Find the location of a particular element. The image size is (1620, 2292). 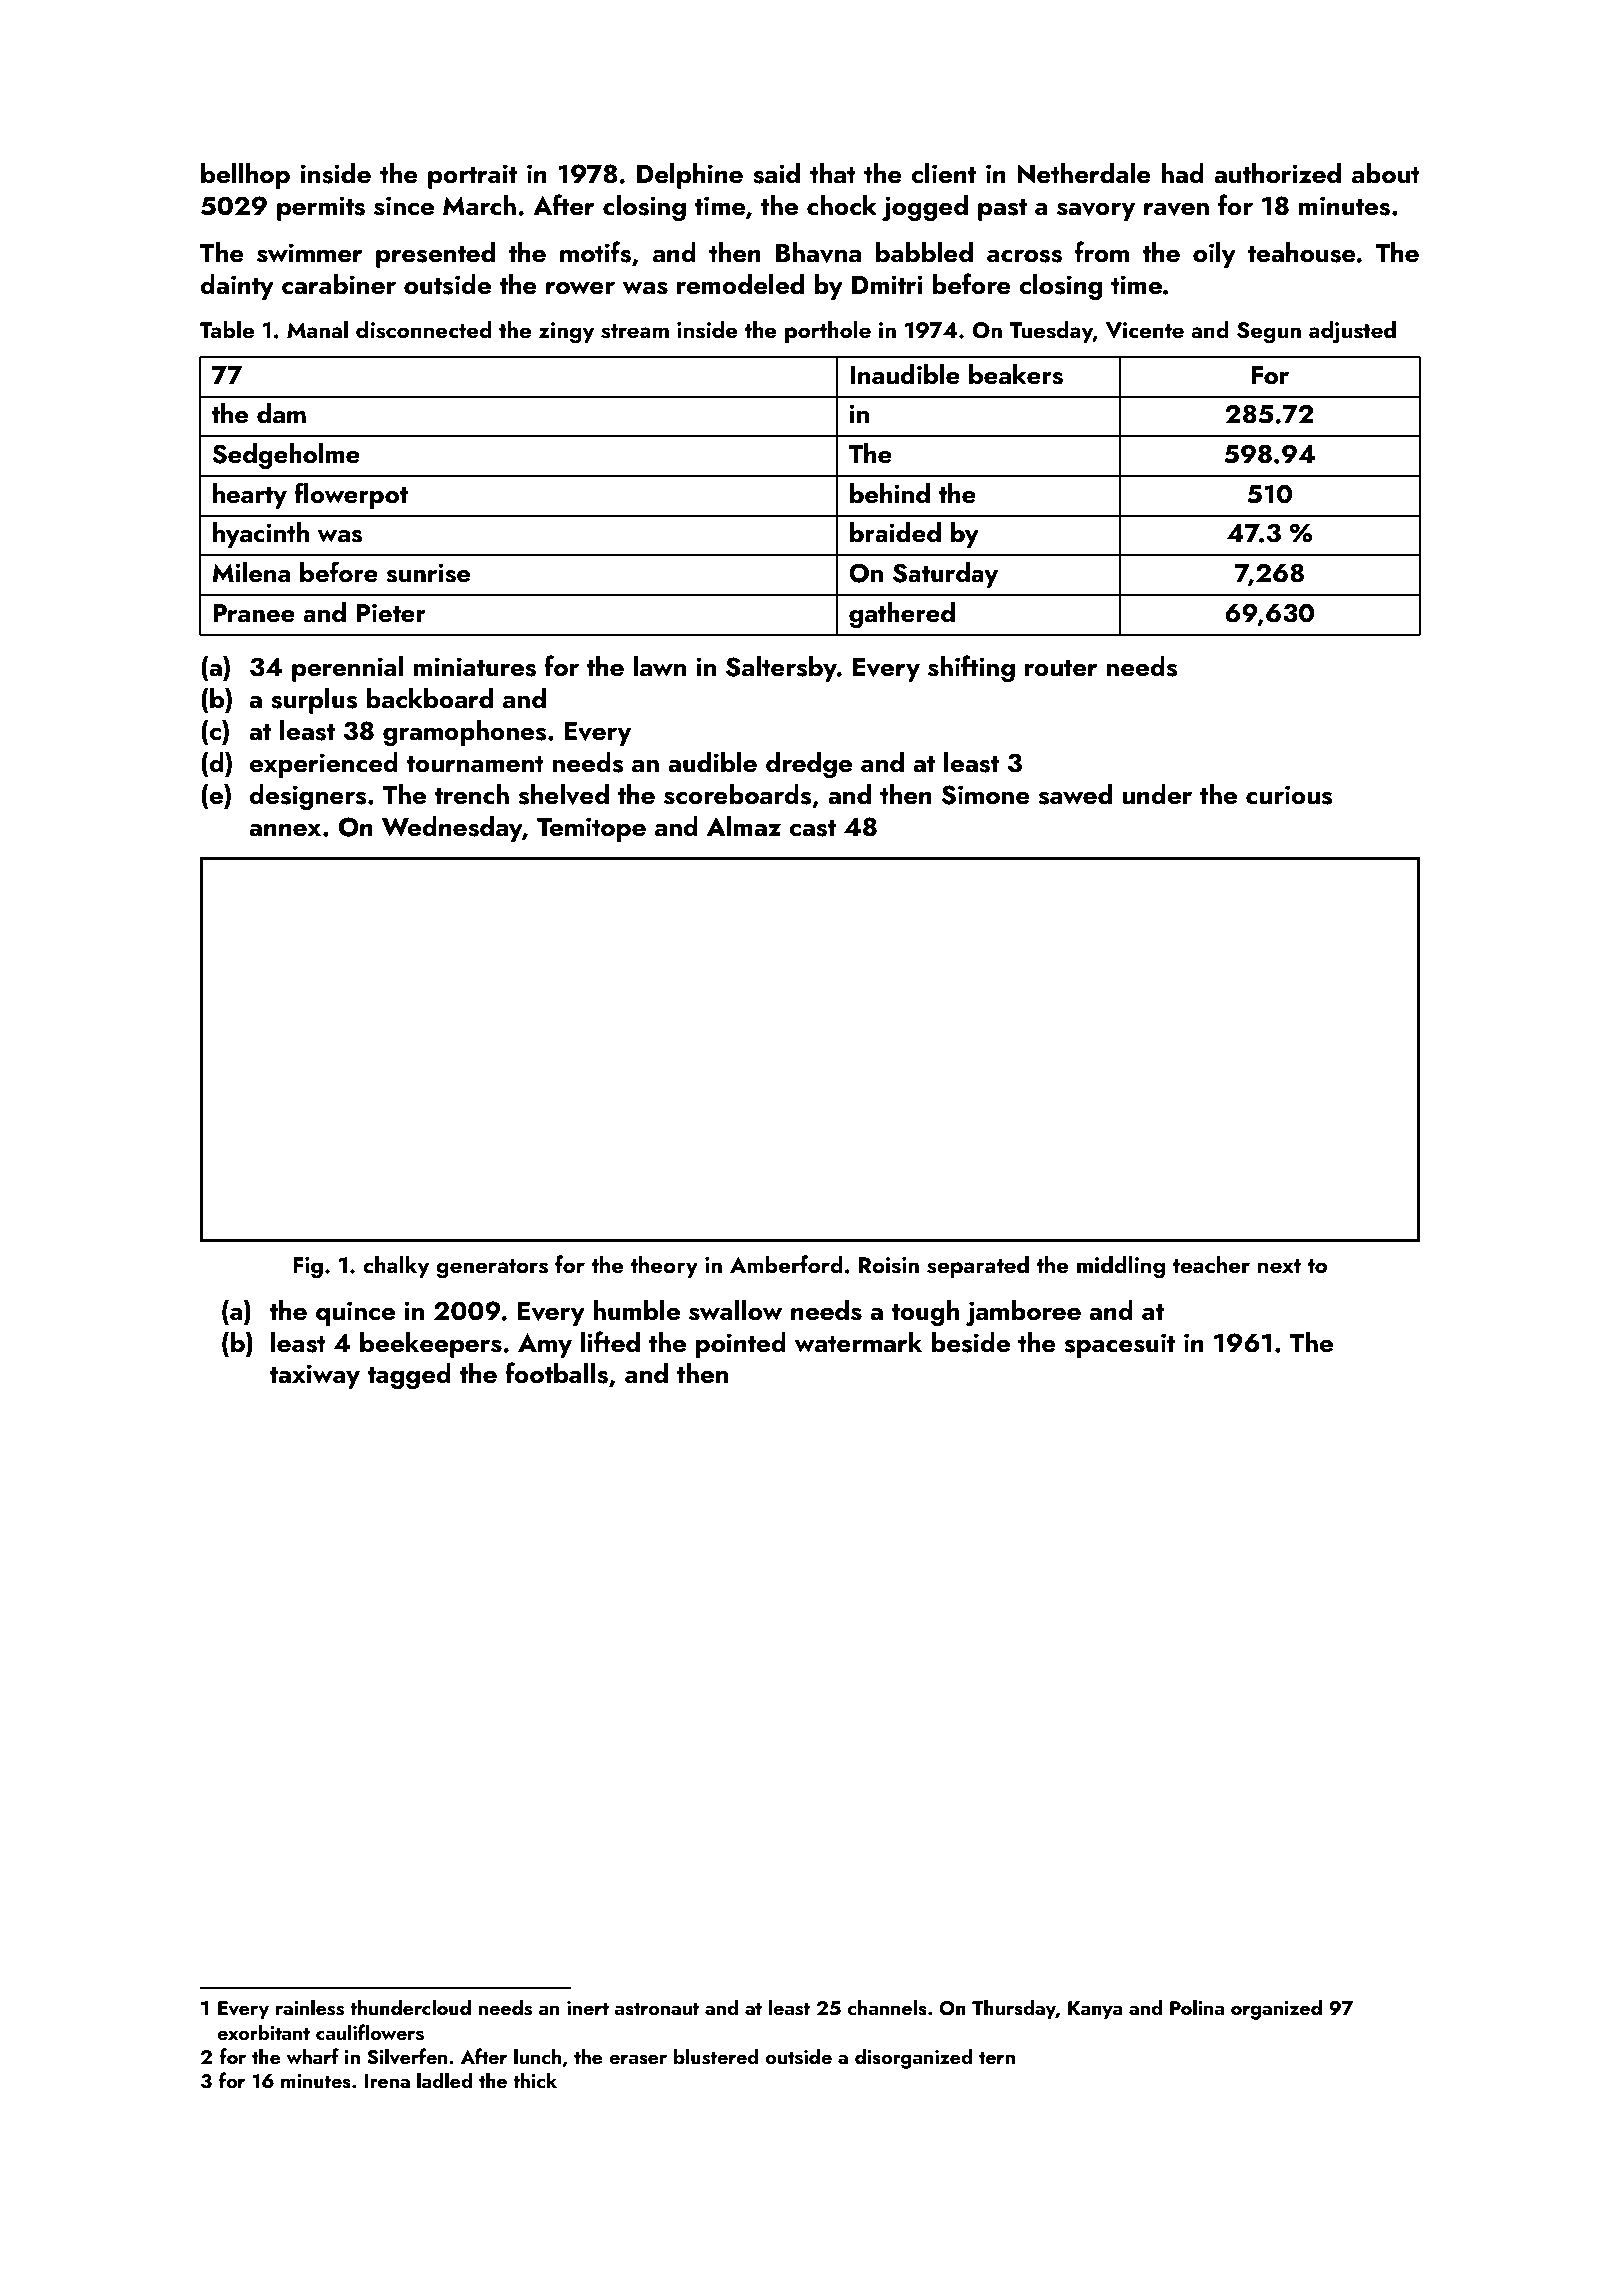

Fig is located at coordinates (308, 1268).
